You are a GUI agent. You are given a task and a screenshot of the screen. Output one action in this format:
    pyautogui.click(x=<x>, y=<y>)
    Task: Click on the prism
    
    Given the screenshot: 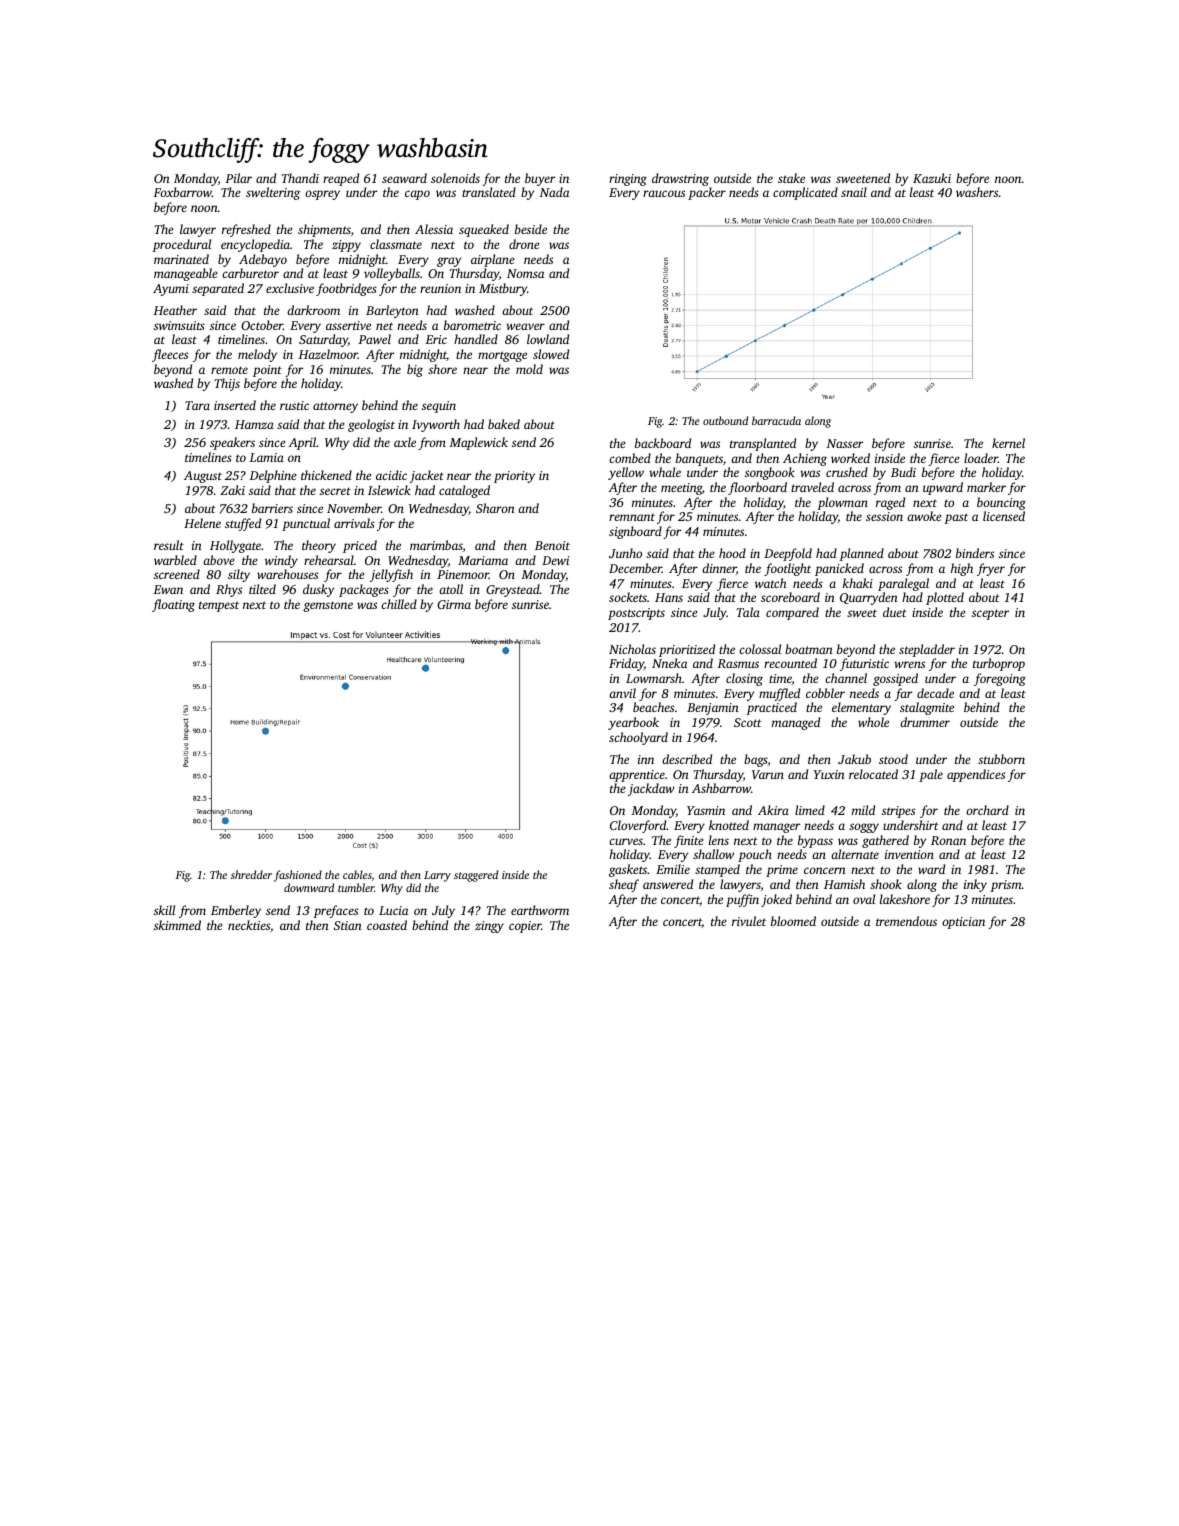 What is the action you would take?
    pyautogui.click(x=1006, y=886)
